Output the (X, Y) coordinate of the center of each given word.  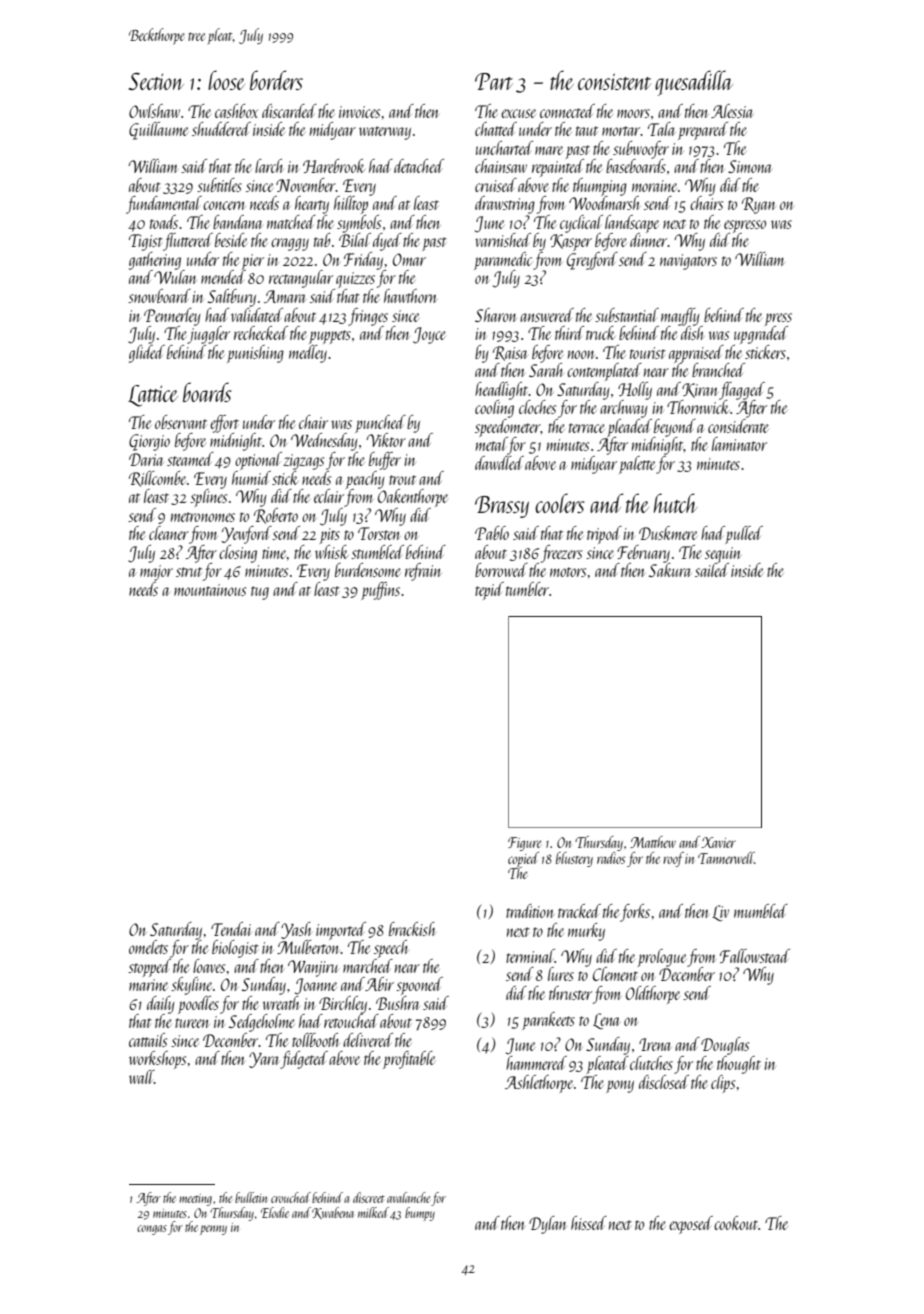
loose (226, 80)
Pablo (492, 533)
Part (494, 81)
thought (739, 1065)
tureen (192, 1023)
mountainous (210, 590)
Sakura (670, 570)
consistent (614, 81)
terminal (530, 956)
